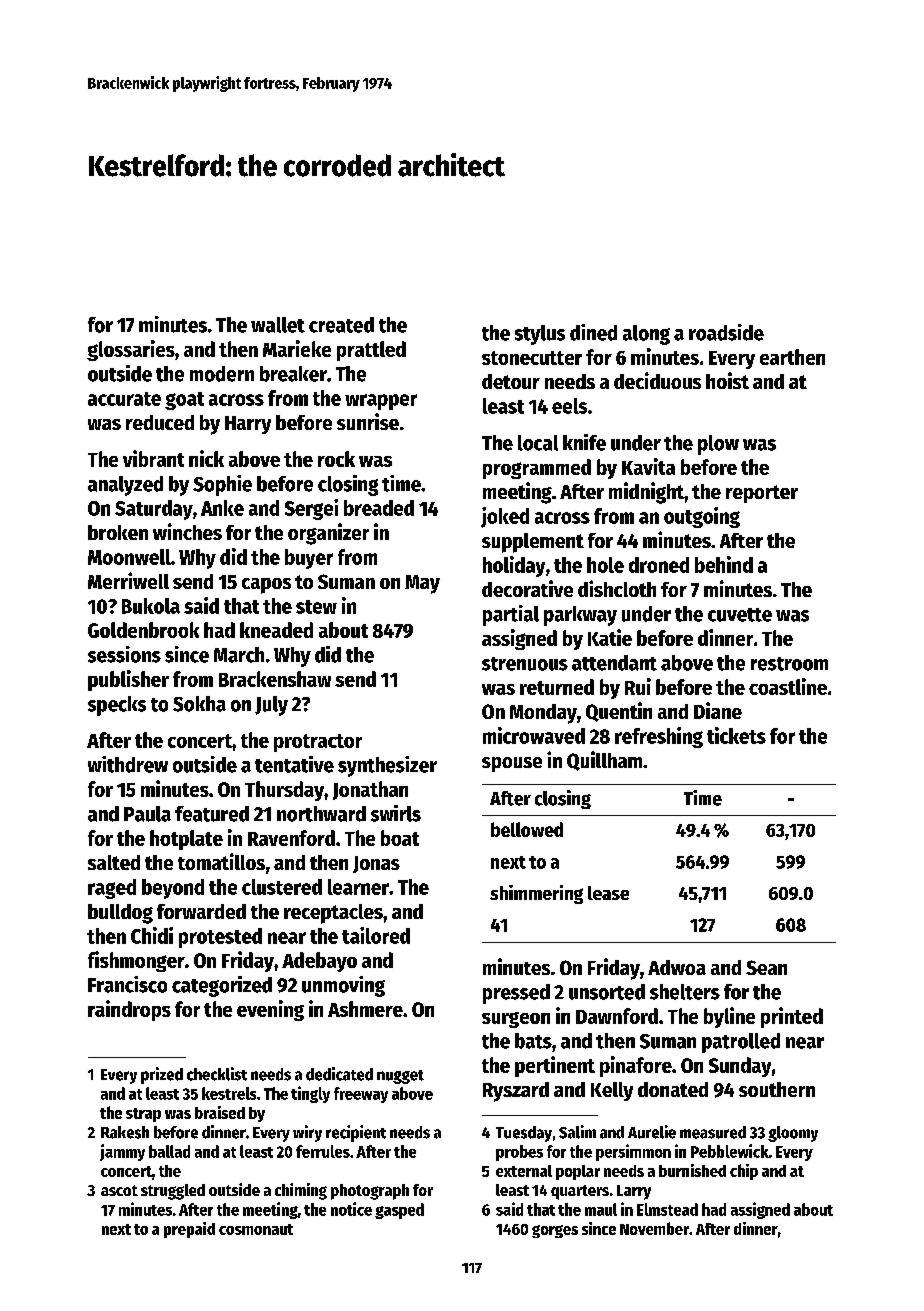  I want to click on printed, so click(792, 1017).
